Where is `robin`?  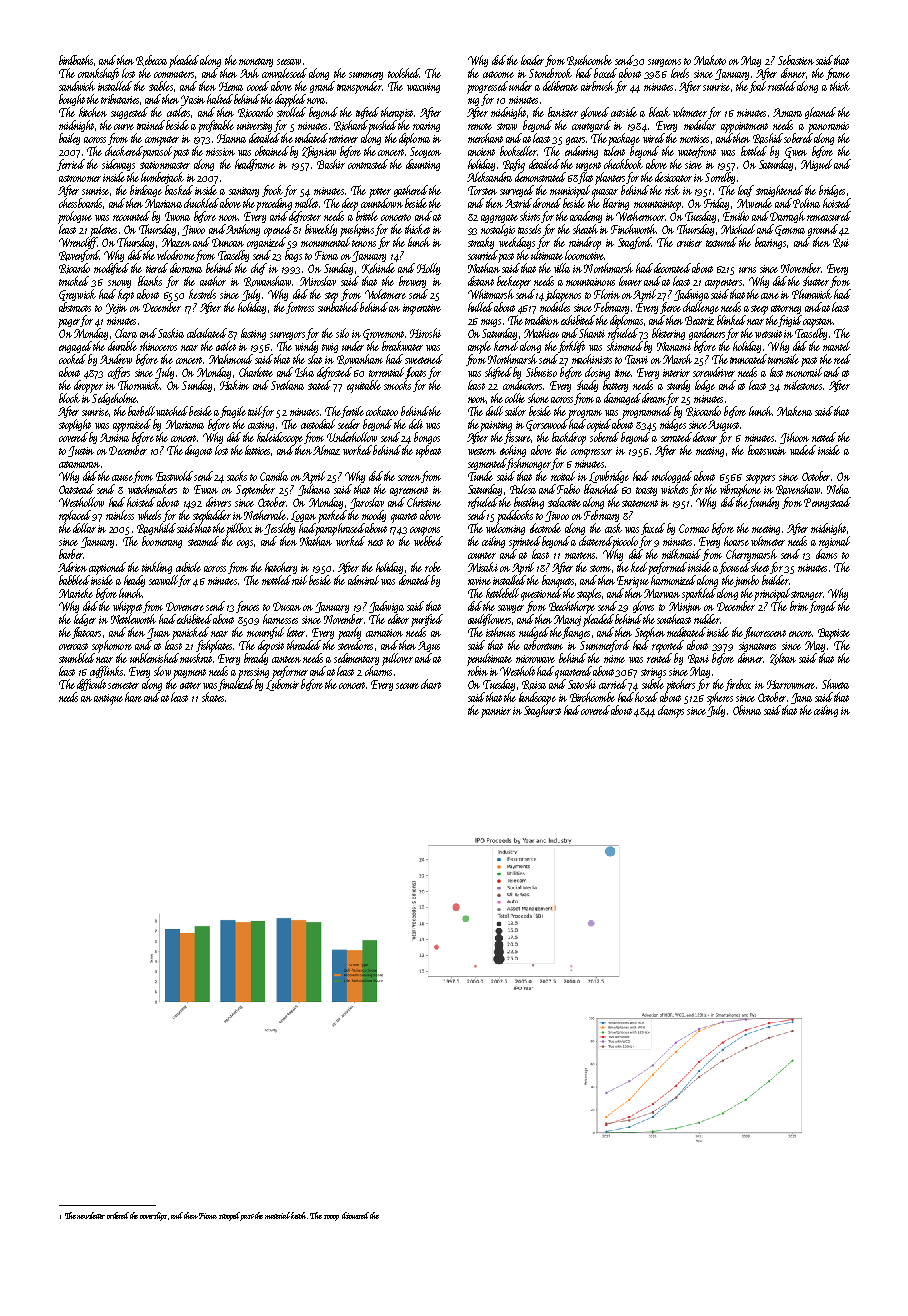 robin is located at coordinates (478, 671).
